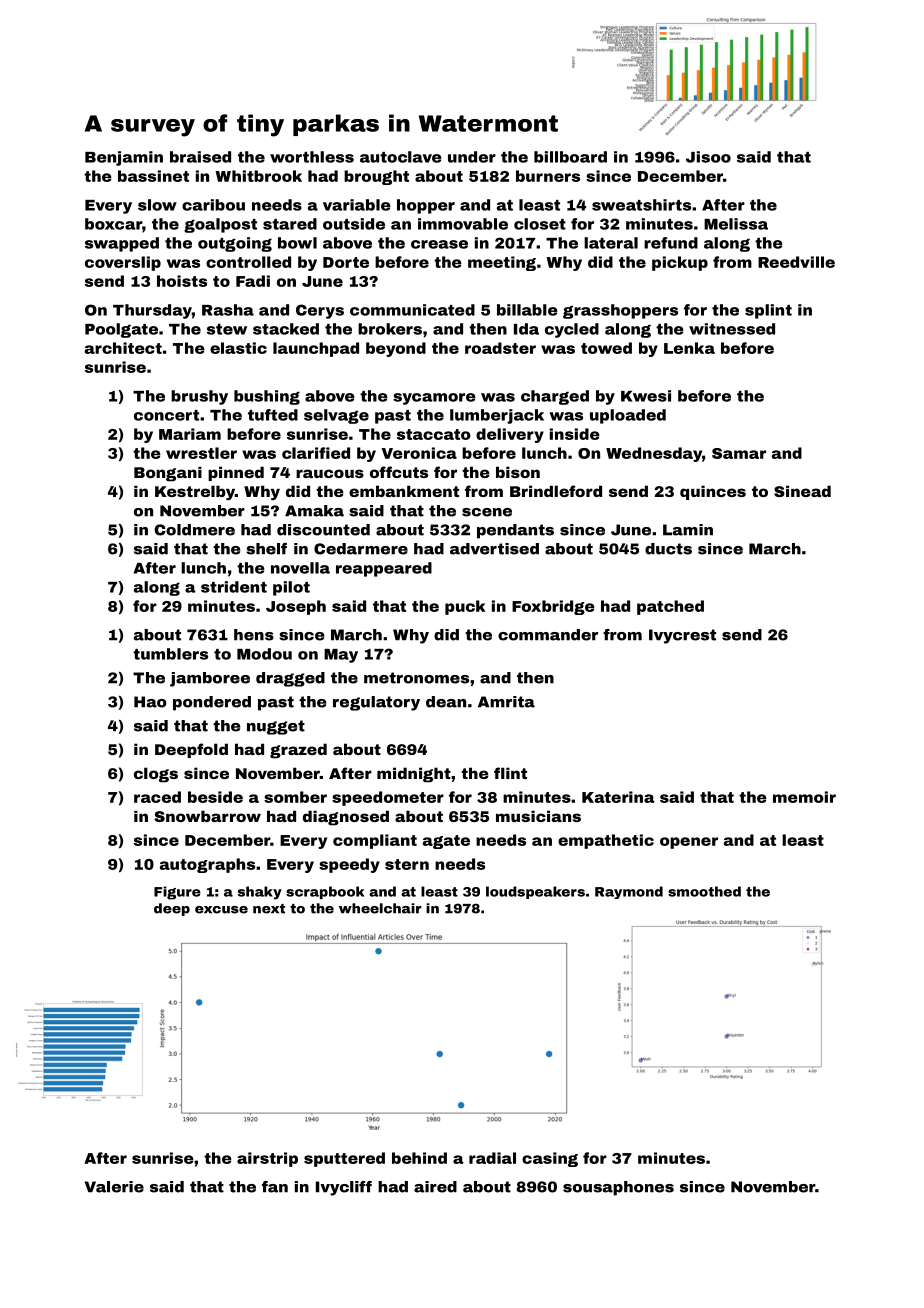  Describe the element at coordinates (548, 176) in the page. I see `burners` at that location.
